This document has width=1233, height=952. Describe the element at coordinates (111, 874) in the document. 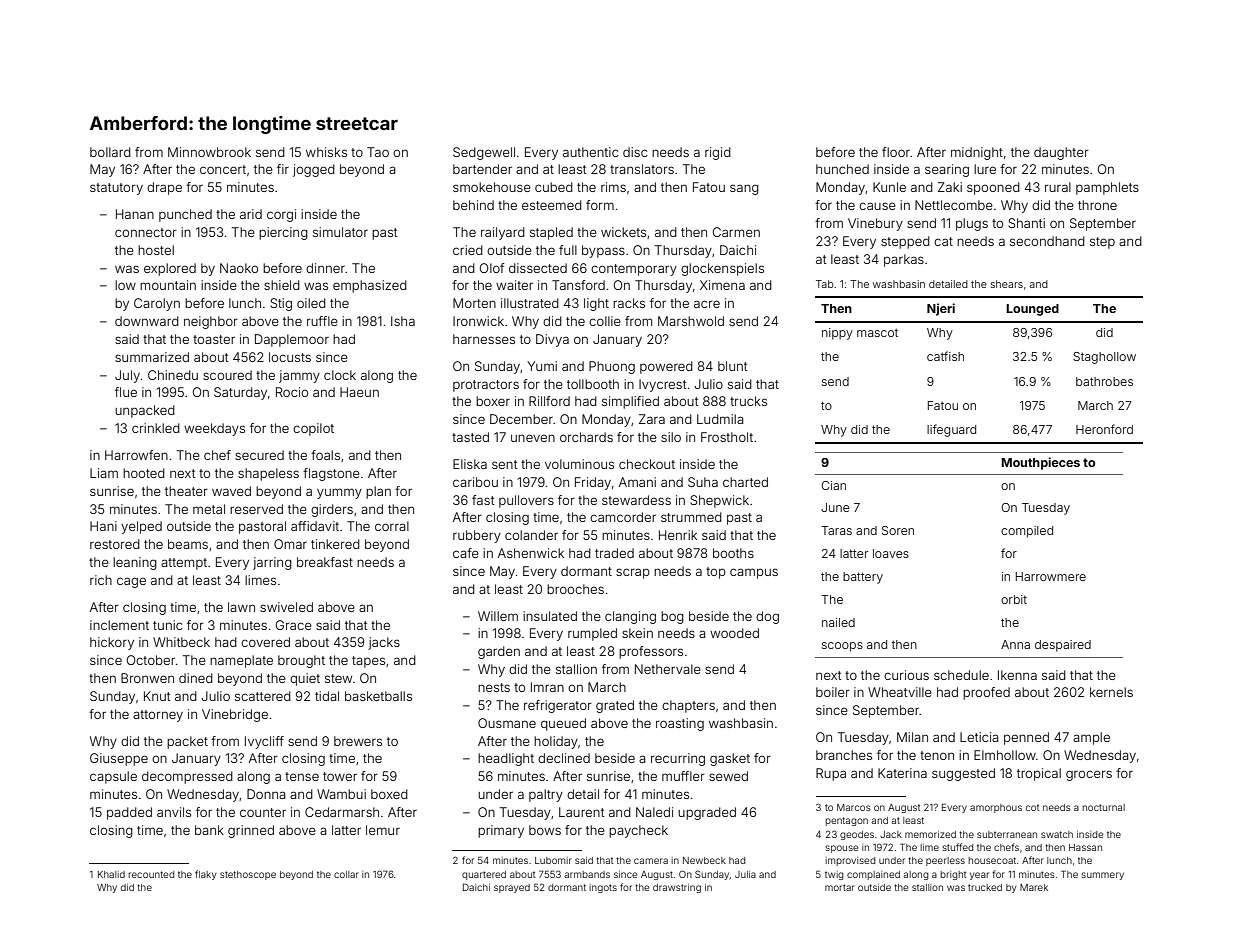

I see `Khalid` at that location.
